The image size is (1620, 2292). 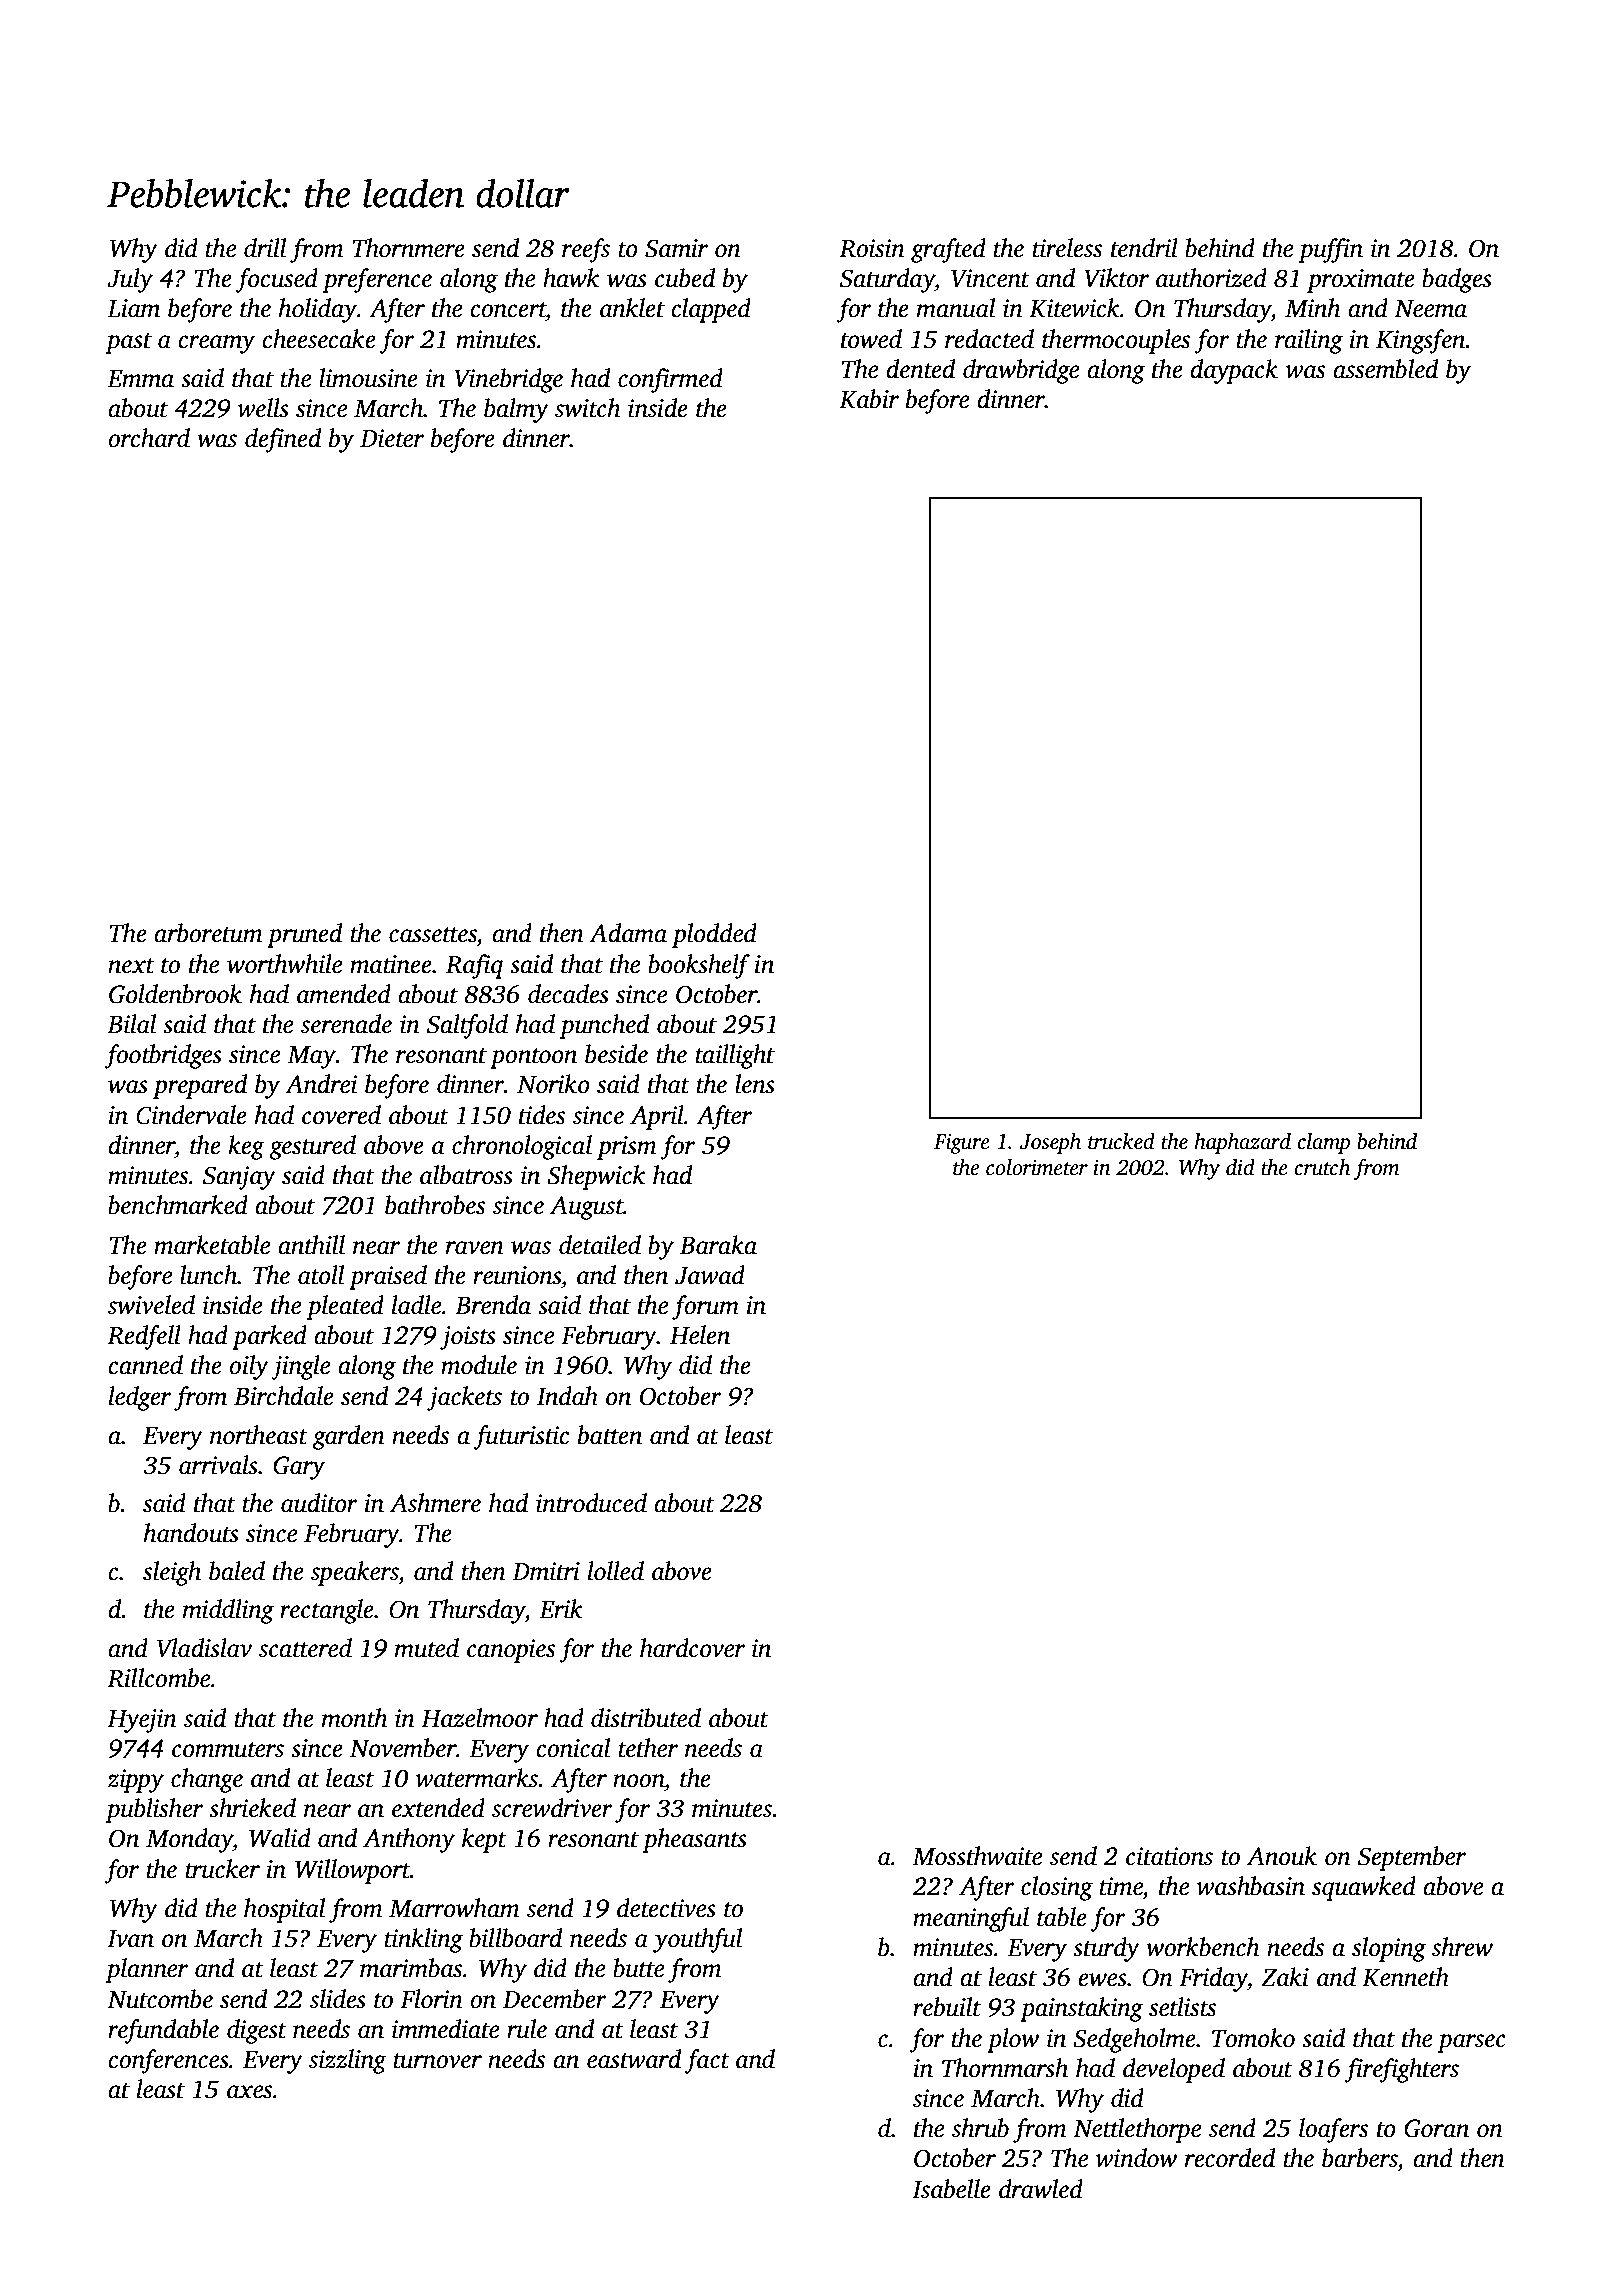 I want to click on introduced, so click(x=591, y=1503).
